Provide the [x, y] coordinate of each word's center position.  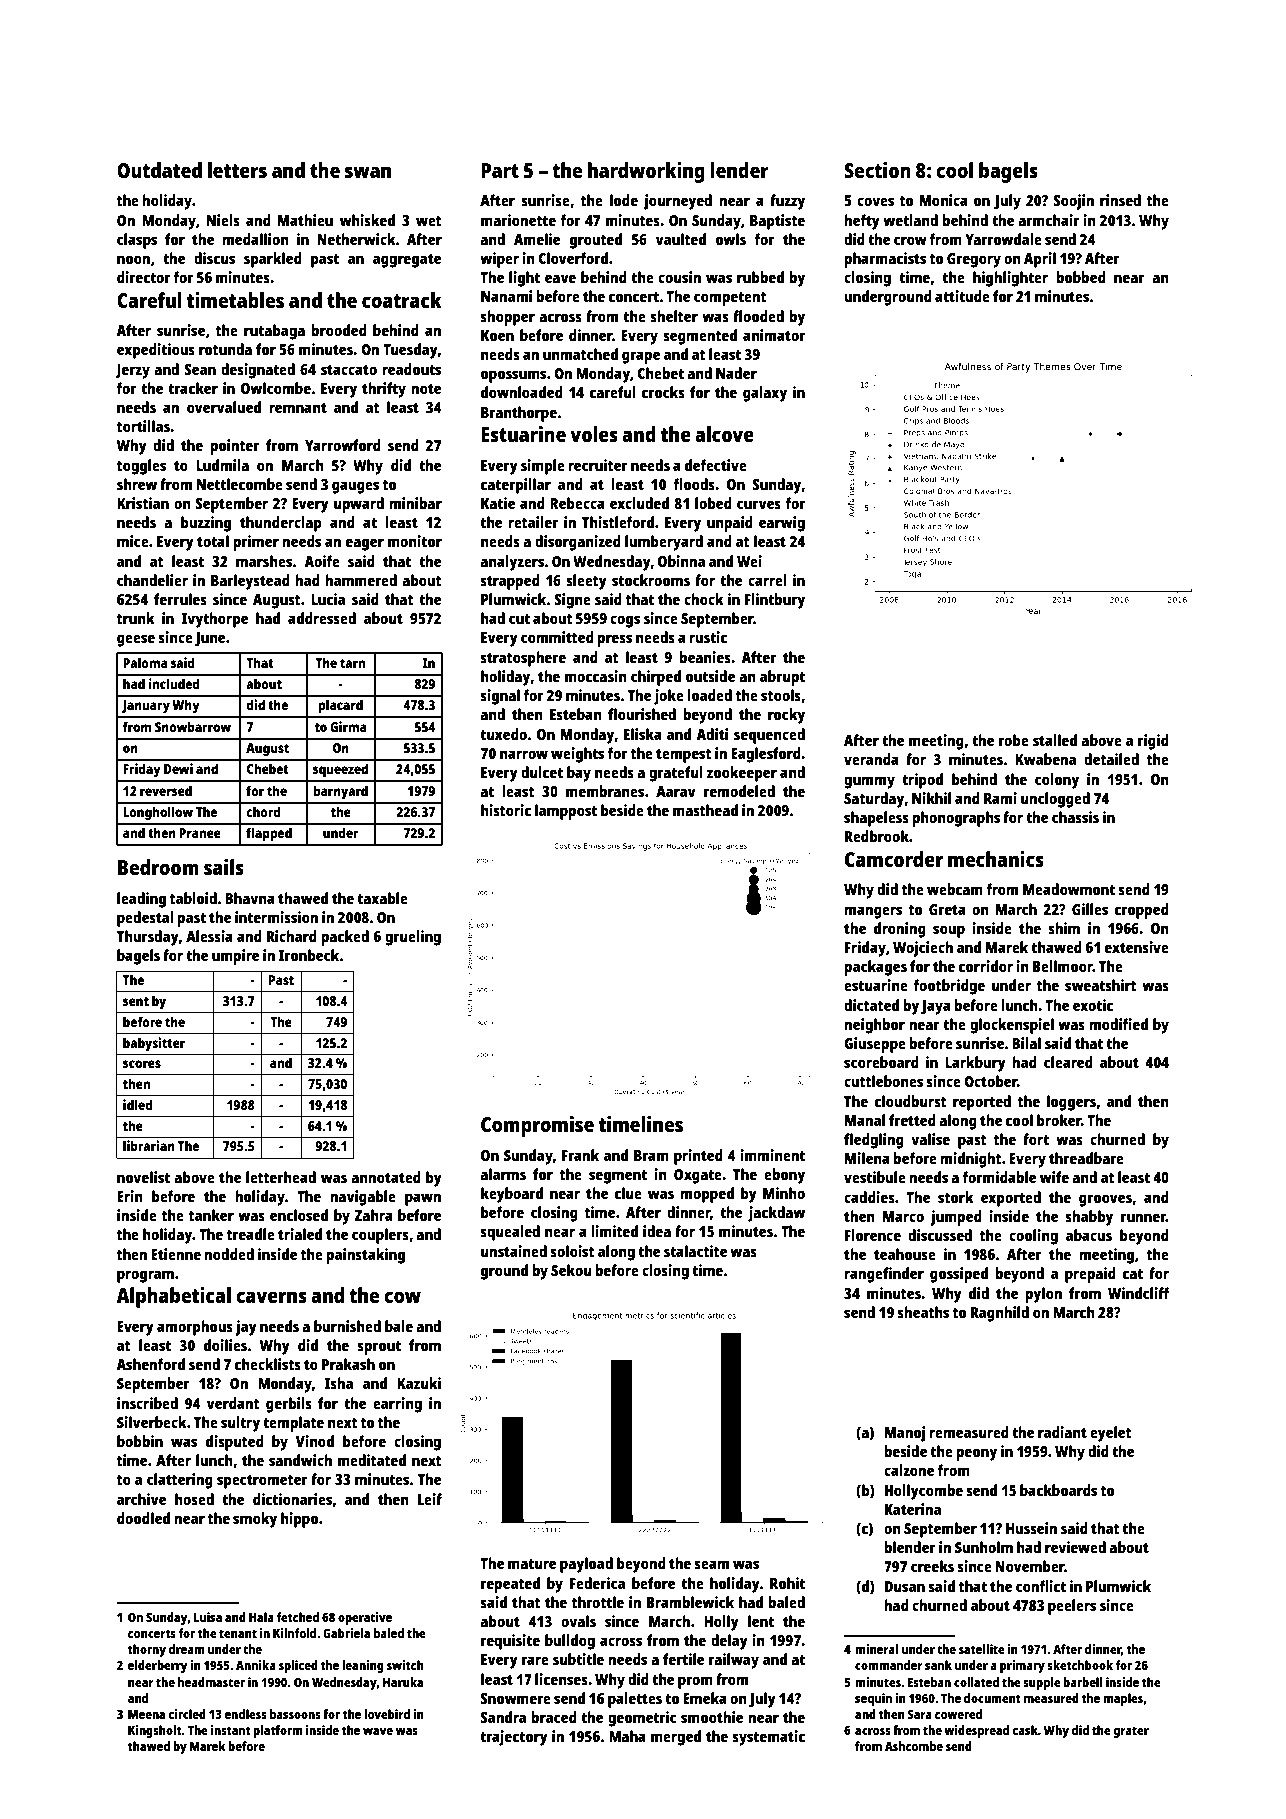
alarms [503, 1174]
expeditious [156, 351]
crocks [663, 392]
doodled [143, 1518]
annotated [386, 1177]
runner [1143, 1217]
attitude [962, 296]
